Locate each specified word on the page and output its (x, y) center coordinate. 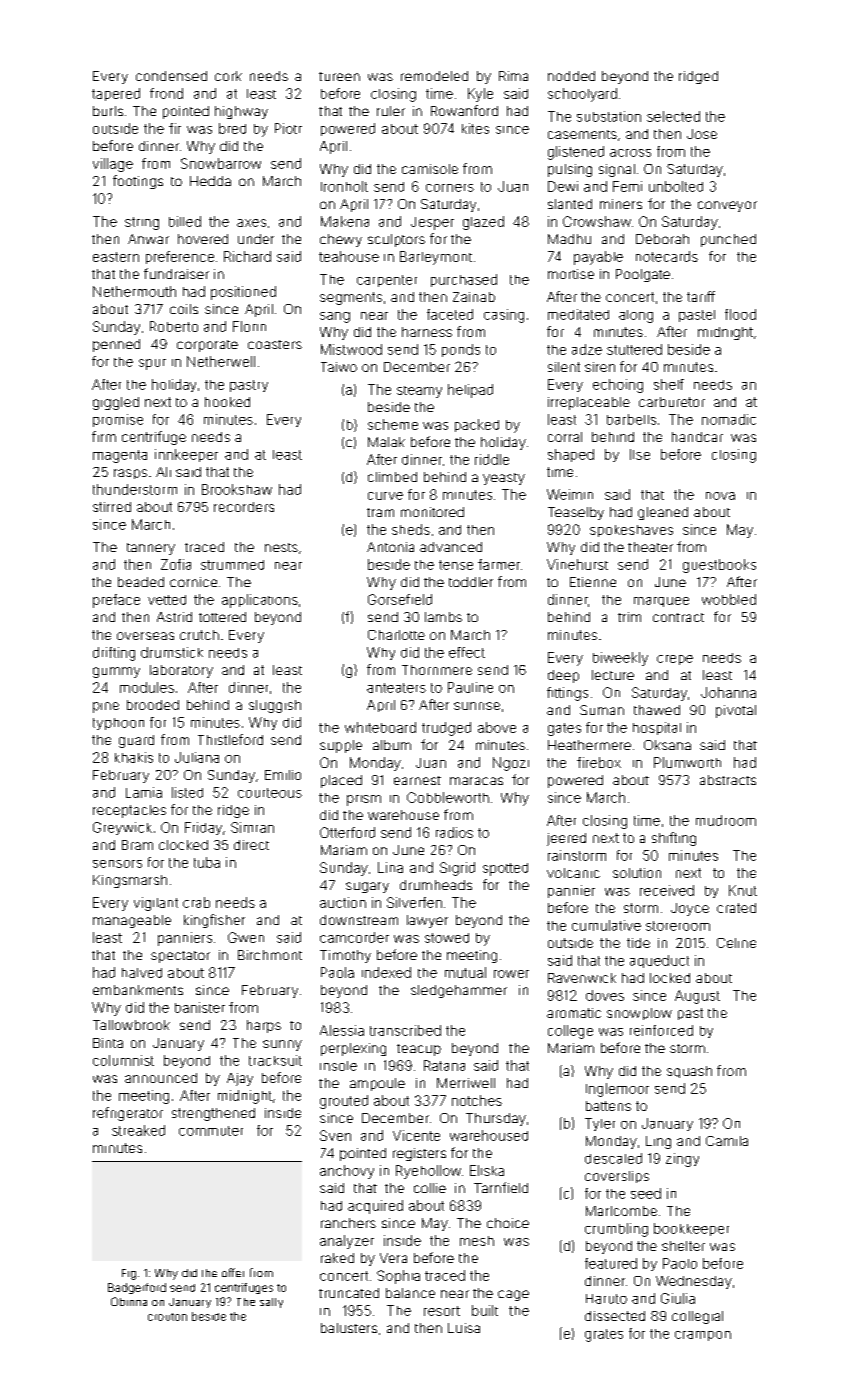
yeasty (504, 479)
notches (477, 1100)
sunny (282, 1045)
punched (728, 240)
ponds (461, 350)
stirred (112, 507)
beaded (141, 582)
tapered (116, 94)
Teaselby (576, 513)
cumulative (606, 925)
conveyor (727, 206)
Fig (129, 1274)
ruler (391, 111)
